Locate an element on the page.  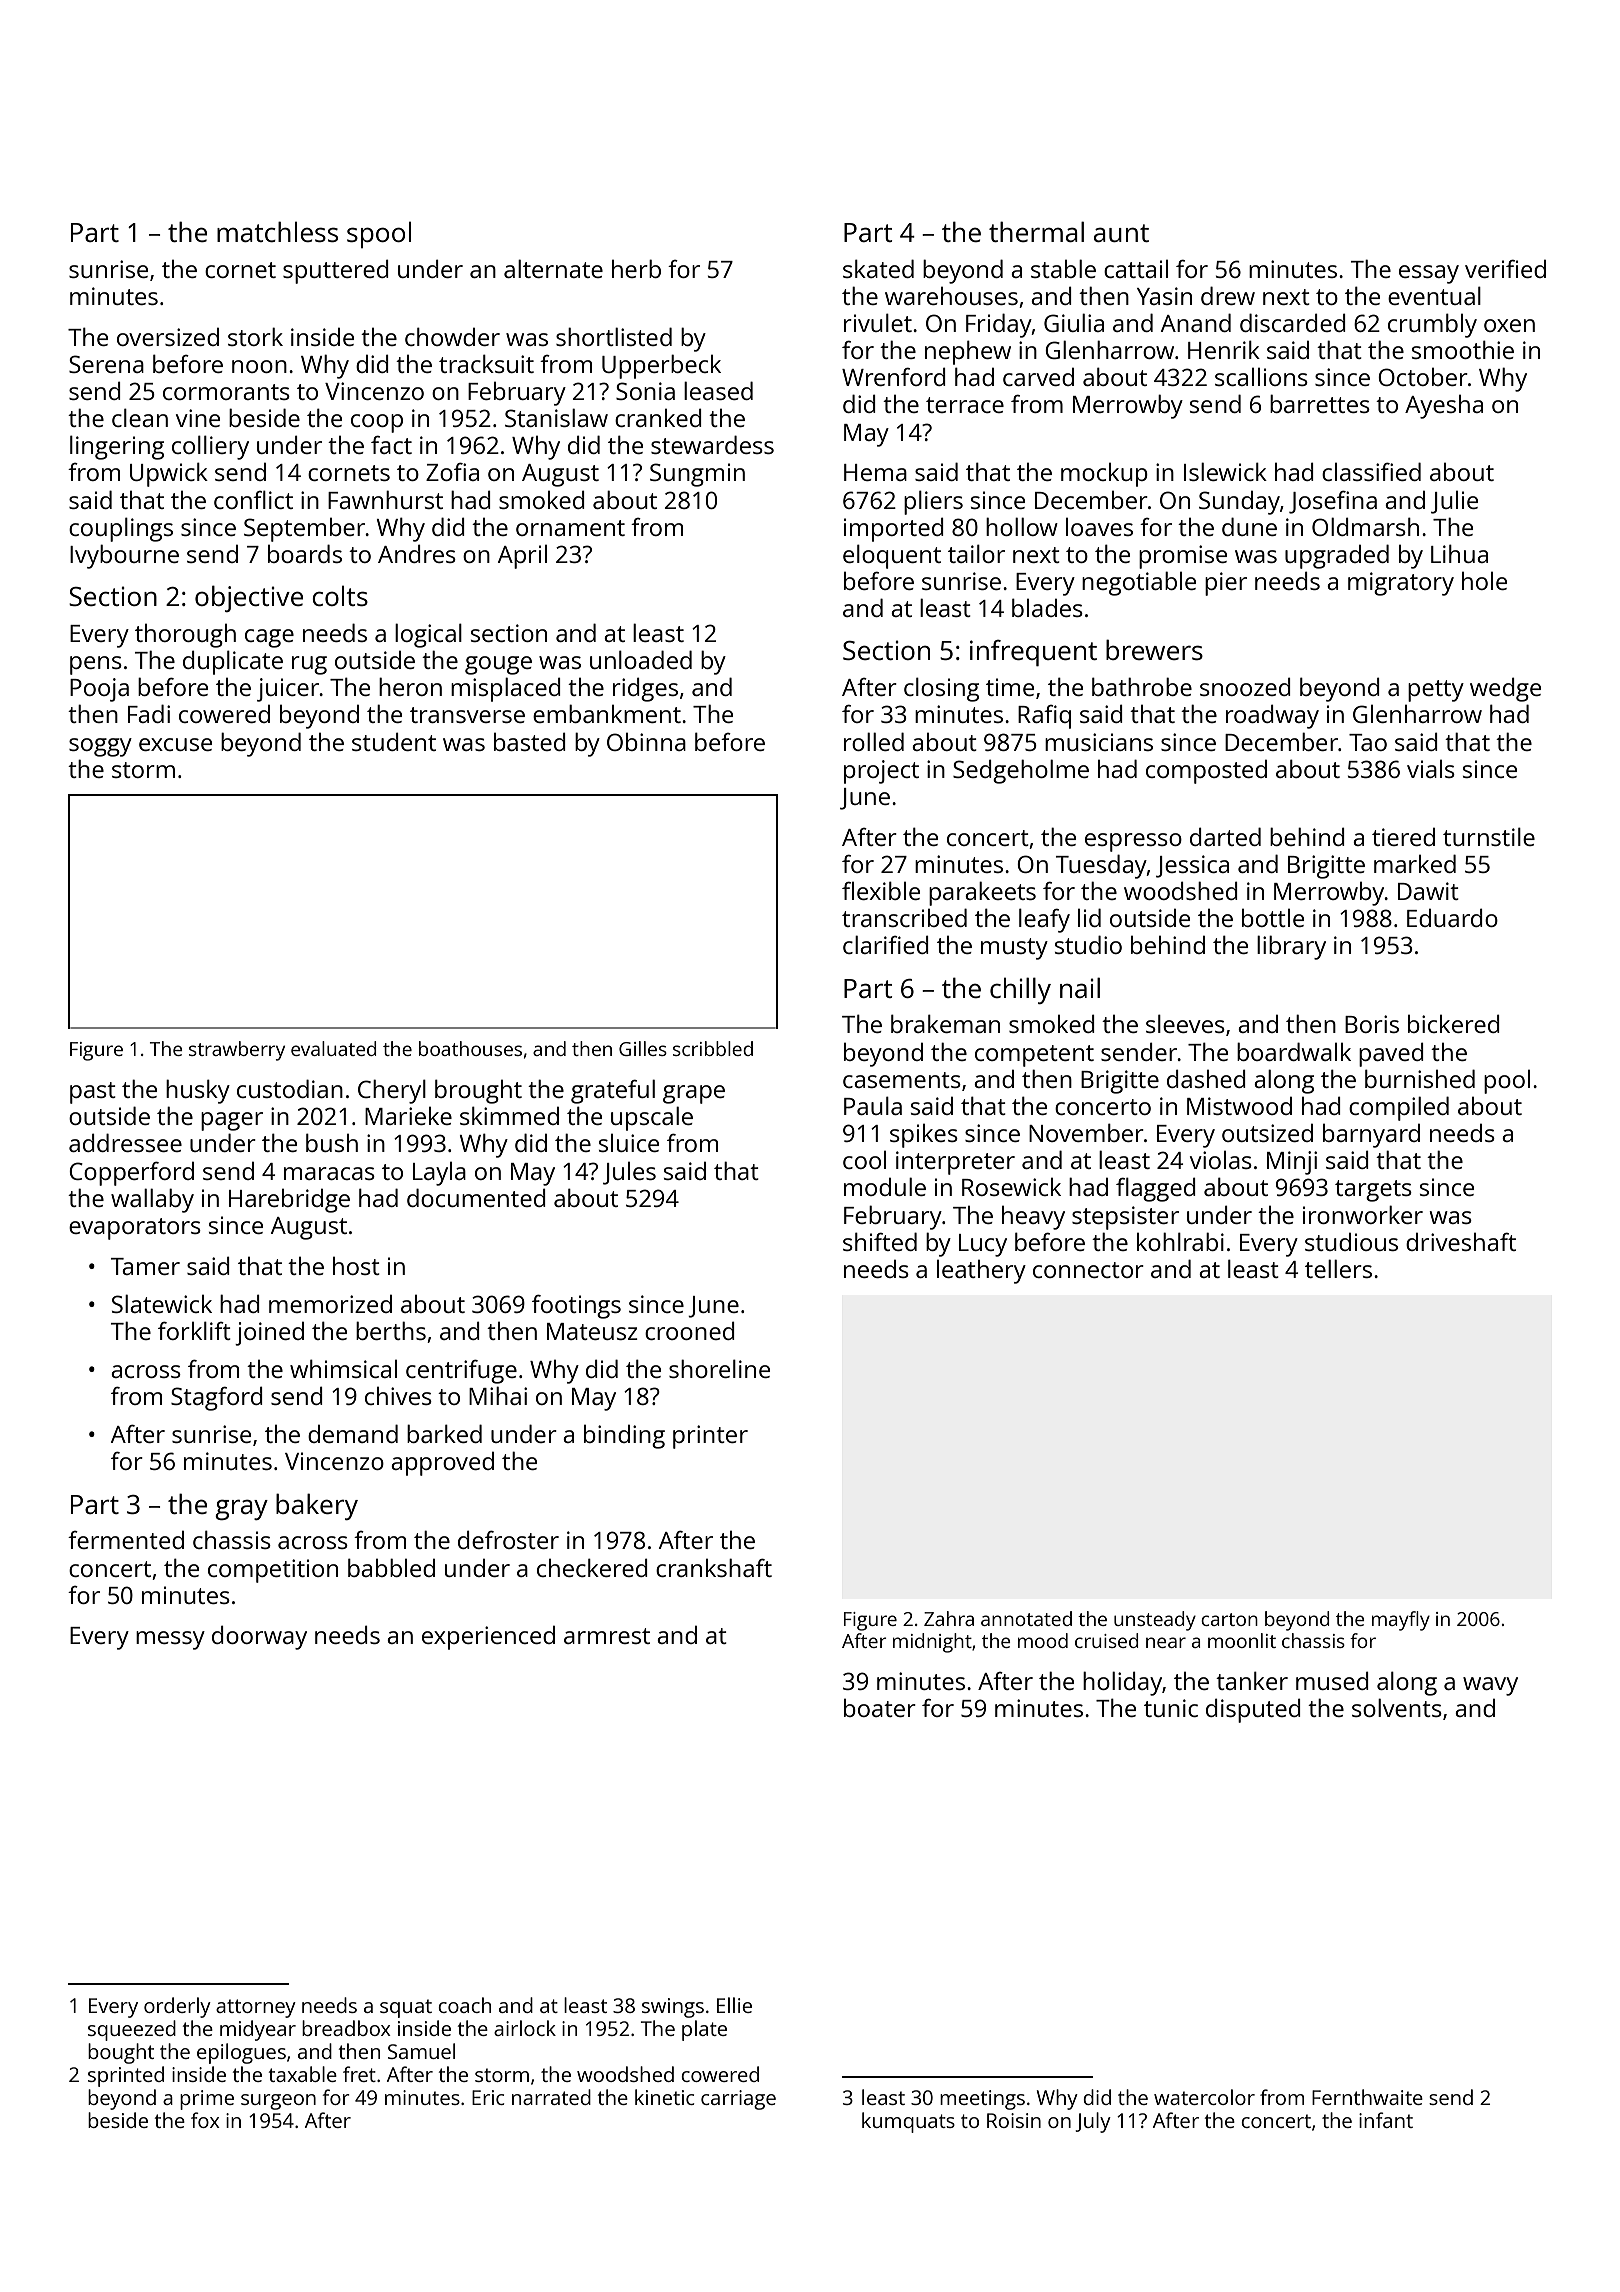
thermal is located at coordinates (1036, 231).
